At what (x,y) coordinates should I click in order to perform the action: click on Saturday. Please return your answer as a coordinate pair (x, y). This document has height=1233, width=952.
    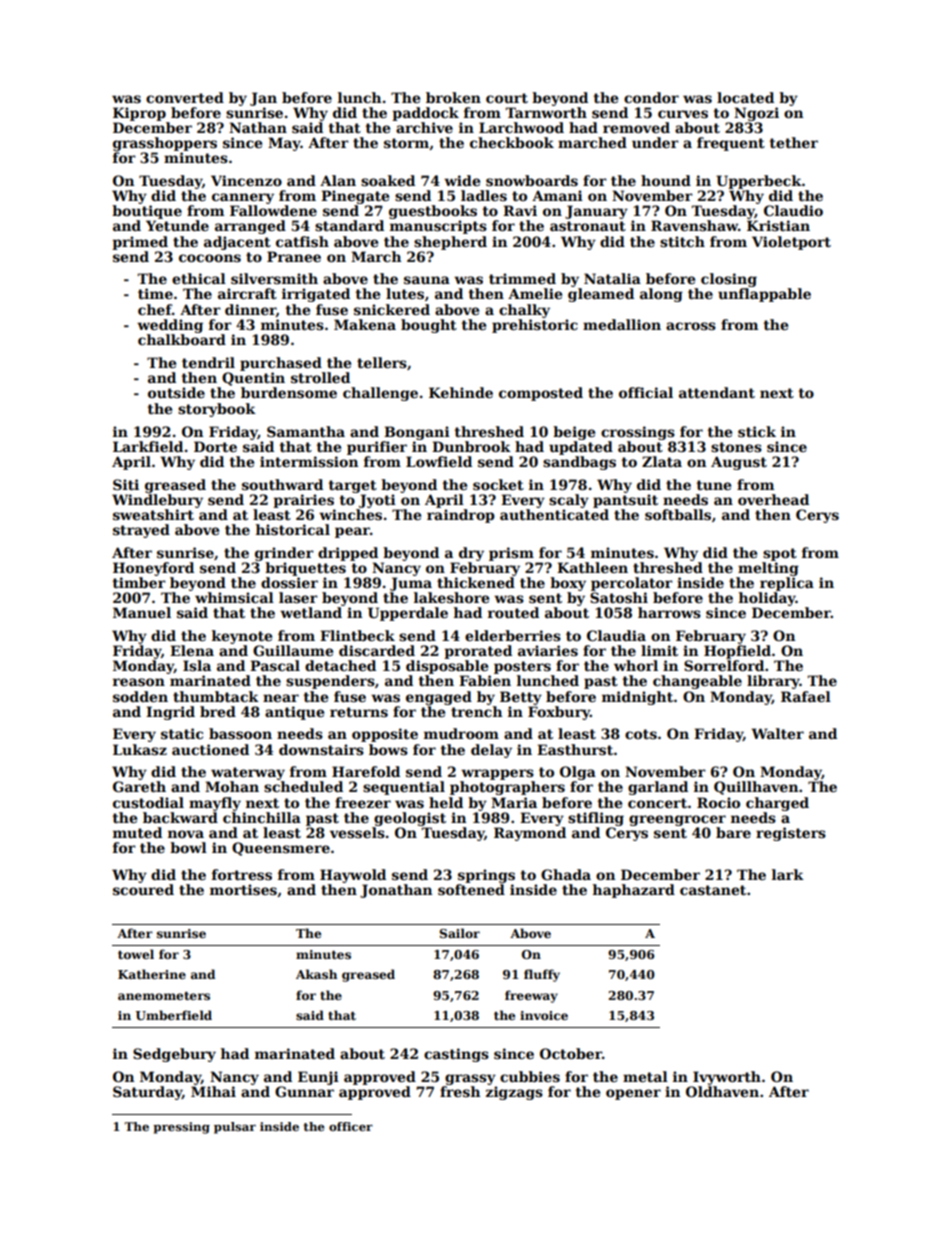
    Looking at the image, I should click on (147, 1093).
